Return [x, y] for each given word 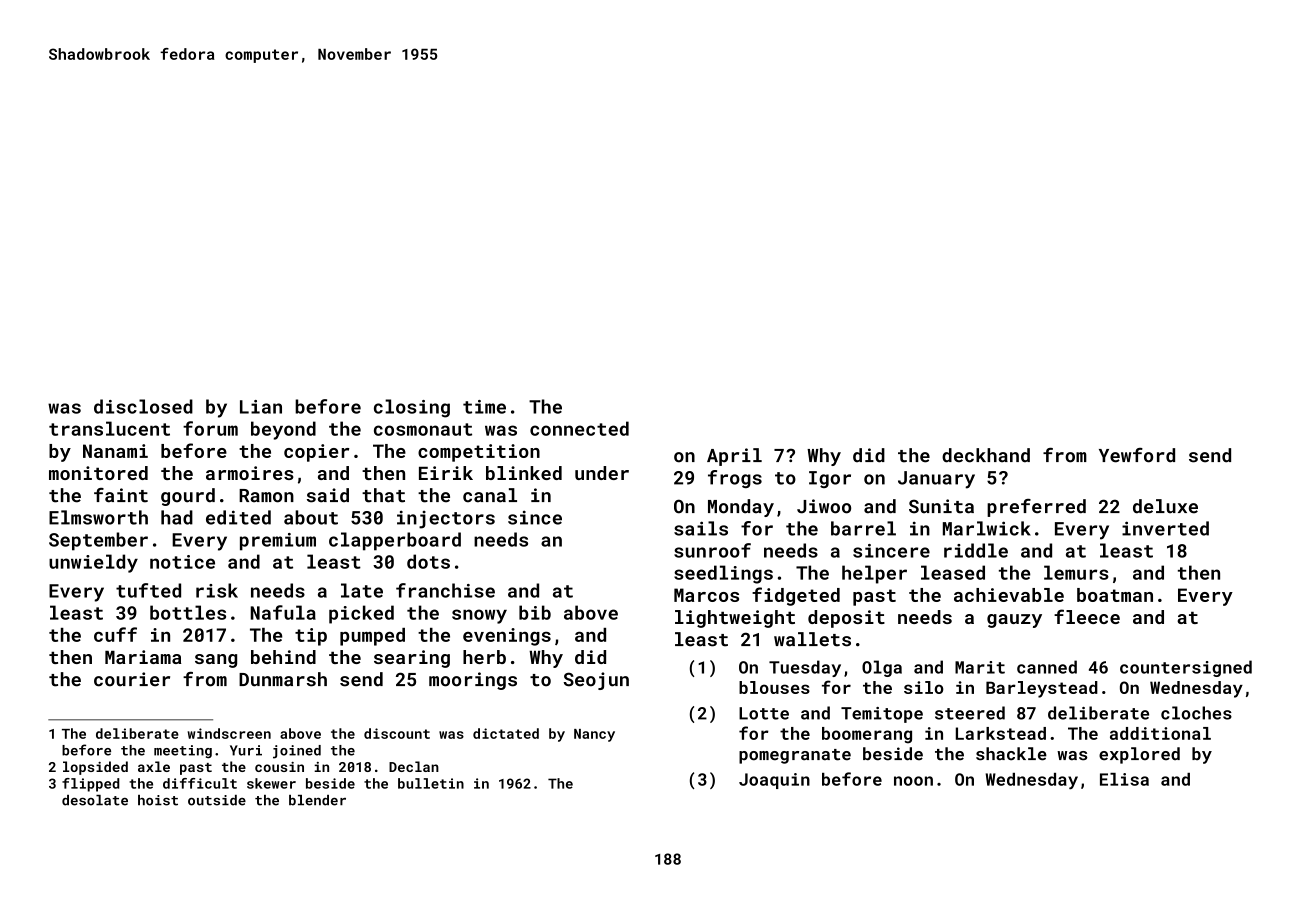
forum [210, 428]
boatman [1115, 595]
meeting [183, 752]
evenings [507, 637]
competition [479, 453]
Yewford [1137, 455]
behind [283, 657]
